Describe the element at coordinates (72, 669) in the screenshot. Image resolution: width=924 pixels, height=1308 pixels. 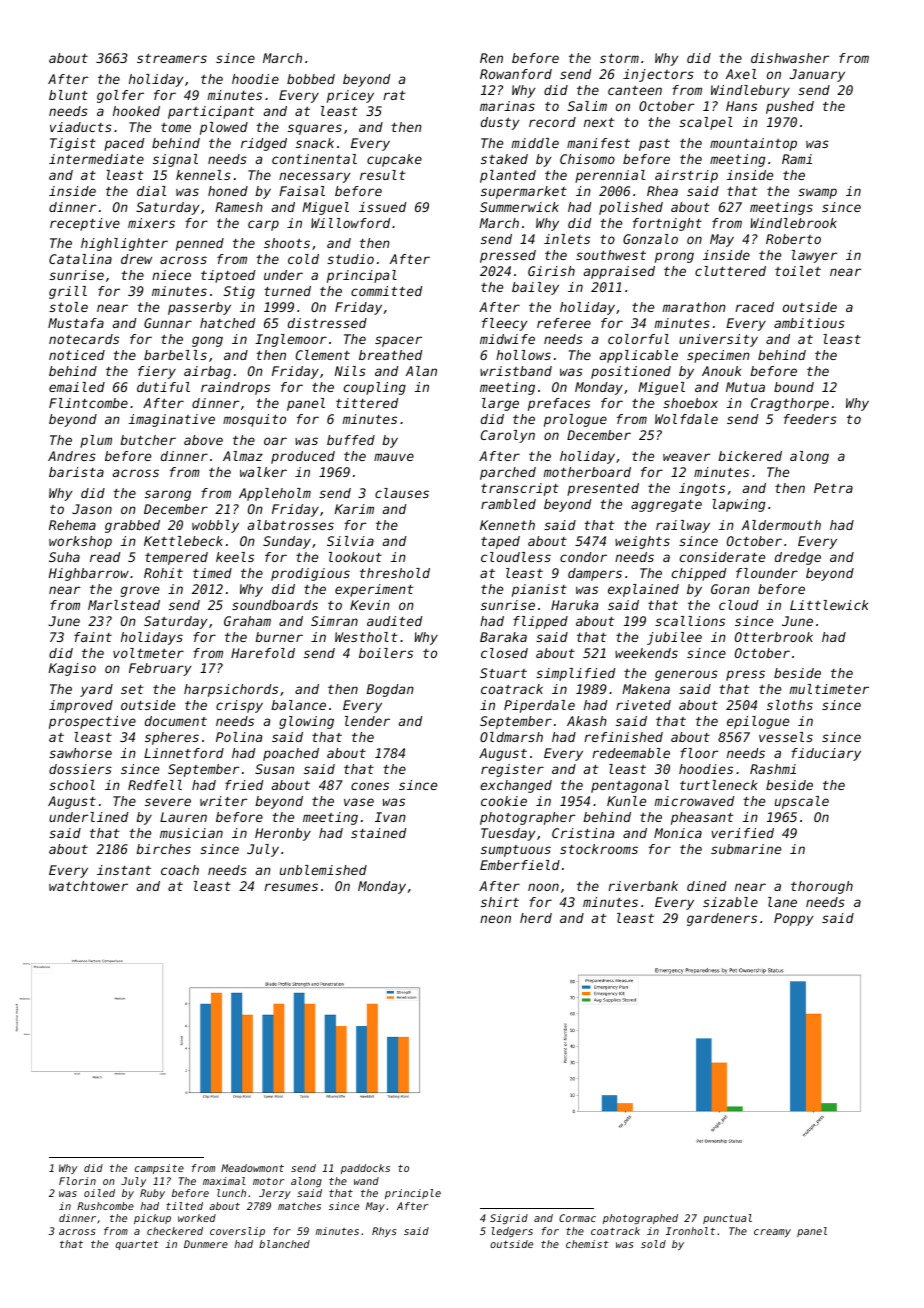
I see `Kagiso` at that location.
